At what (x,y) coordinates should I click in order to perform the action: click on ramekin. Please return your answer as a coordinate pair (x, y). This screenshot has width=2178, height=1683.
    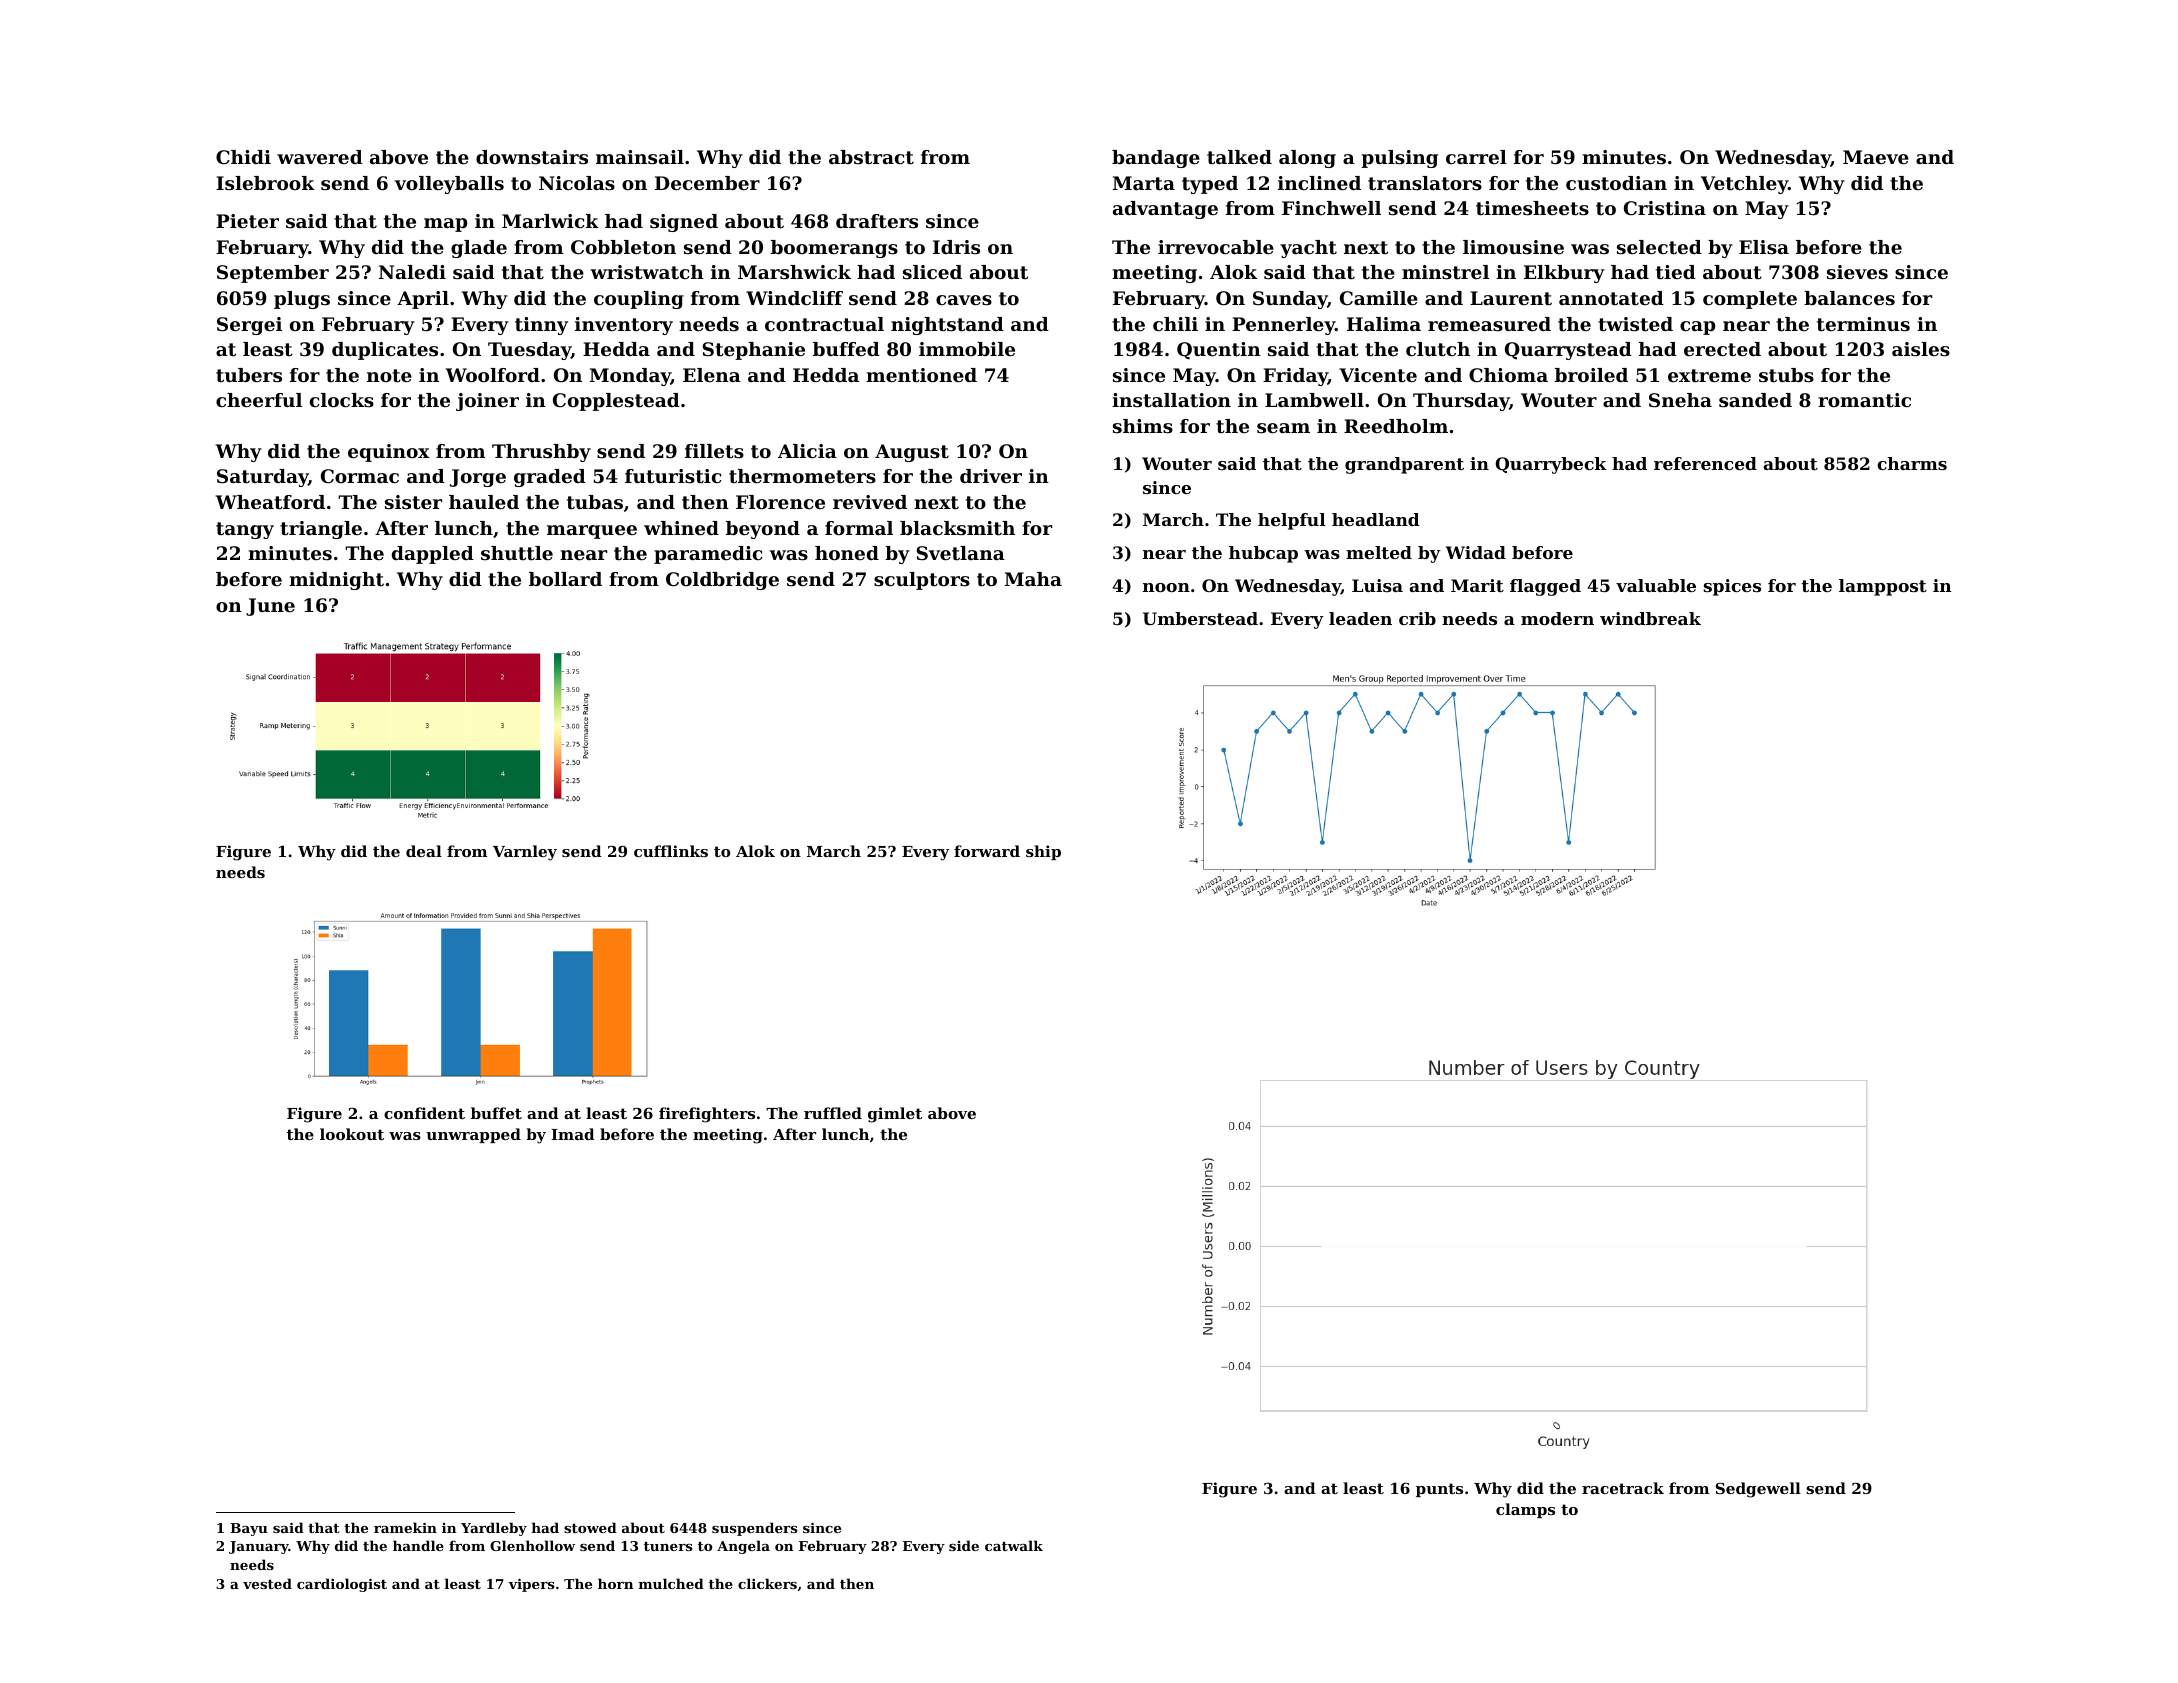
    Looking at the image, I should click on (405, 1527).
